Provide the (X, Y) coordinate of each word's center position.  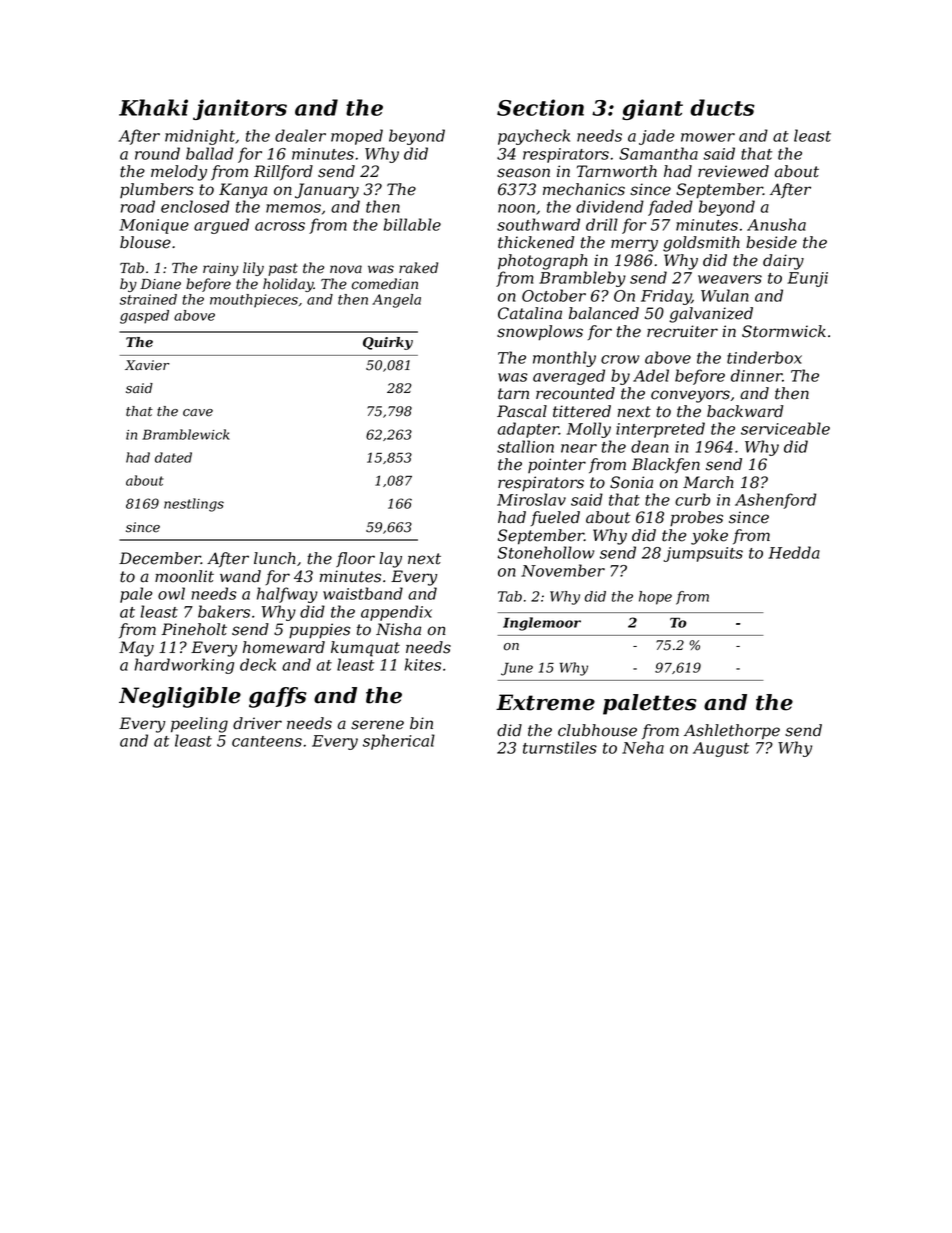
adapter (528, 430)
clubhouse (597, 730)
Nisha (398, 629)
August (721, 749)
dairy (783, 262)
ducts (722, 107)
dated (173, 457)
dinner (756, 375)
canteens (267, 741)
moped (357, 137)
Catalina (530, 313)
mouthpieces (254, 301)
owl (171, 593)
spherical (399, 742)
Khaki (153, 107)
